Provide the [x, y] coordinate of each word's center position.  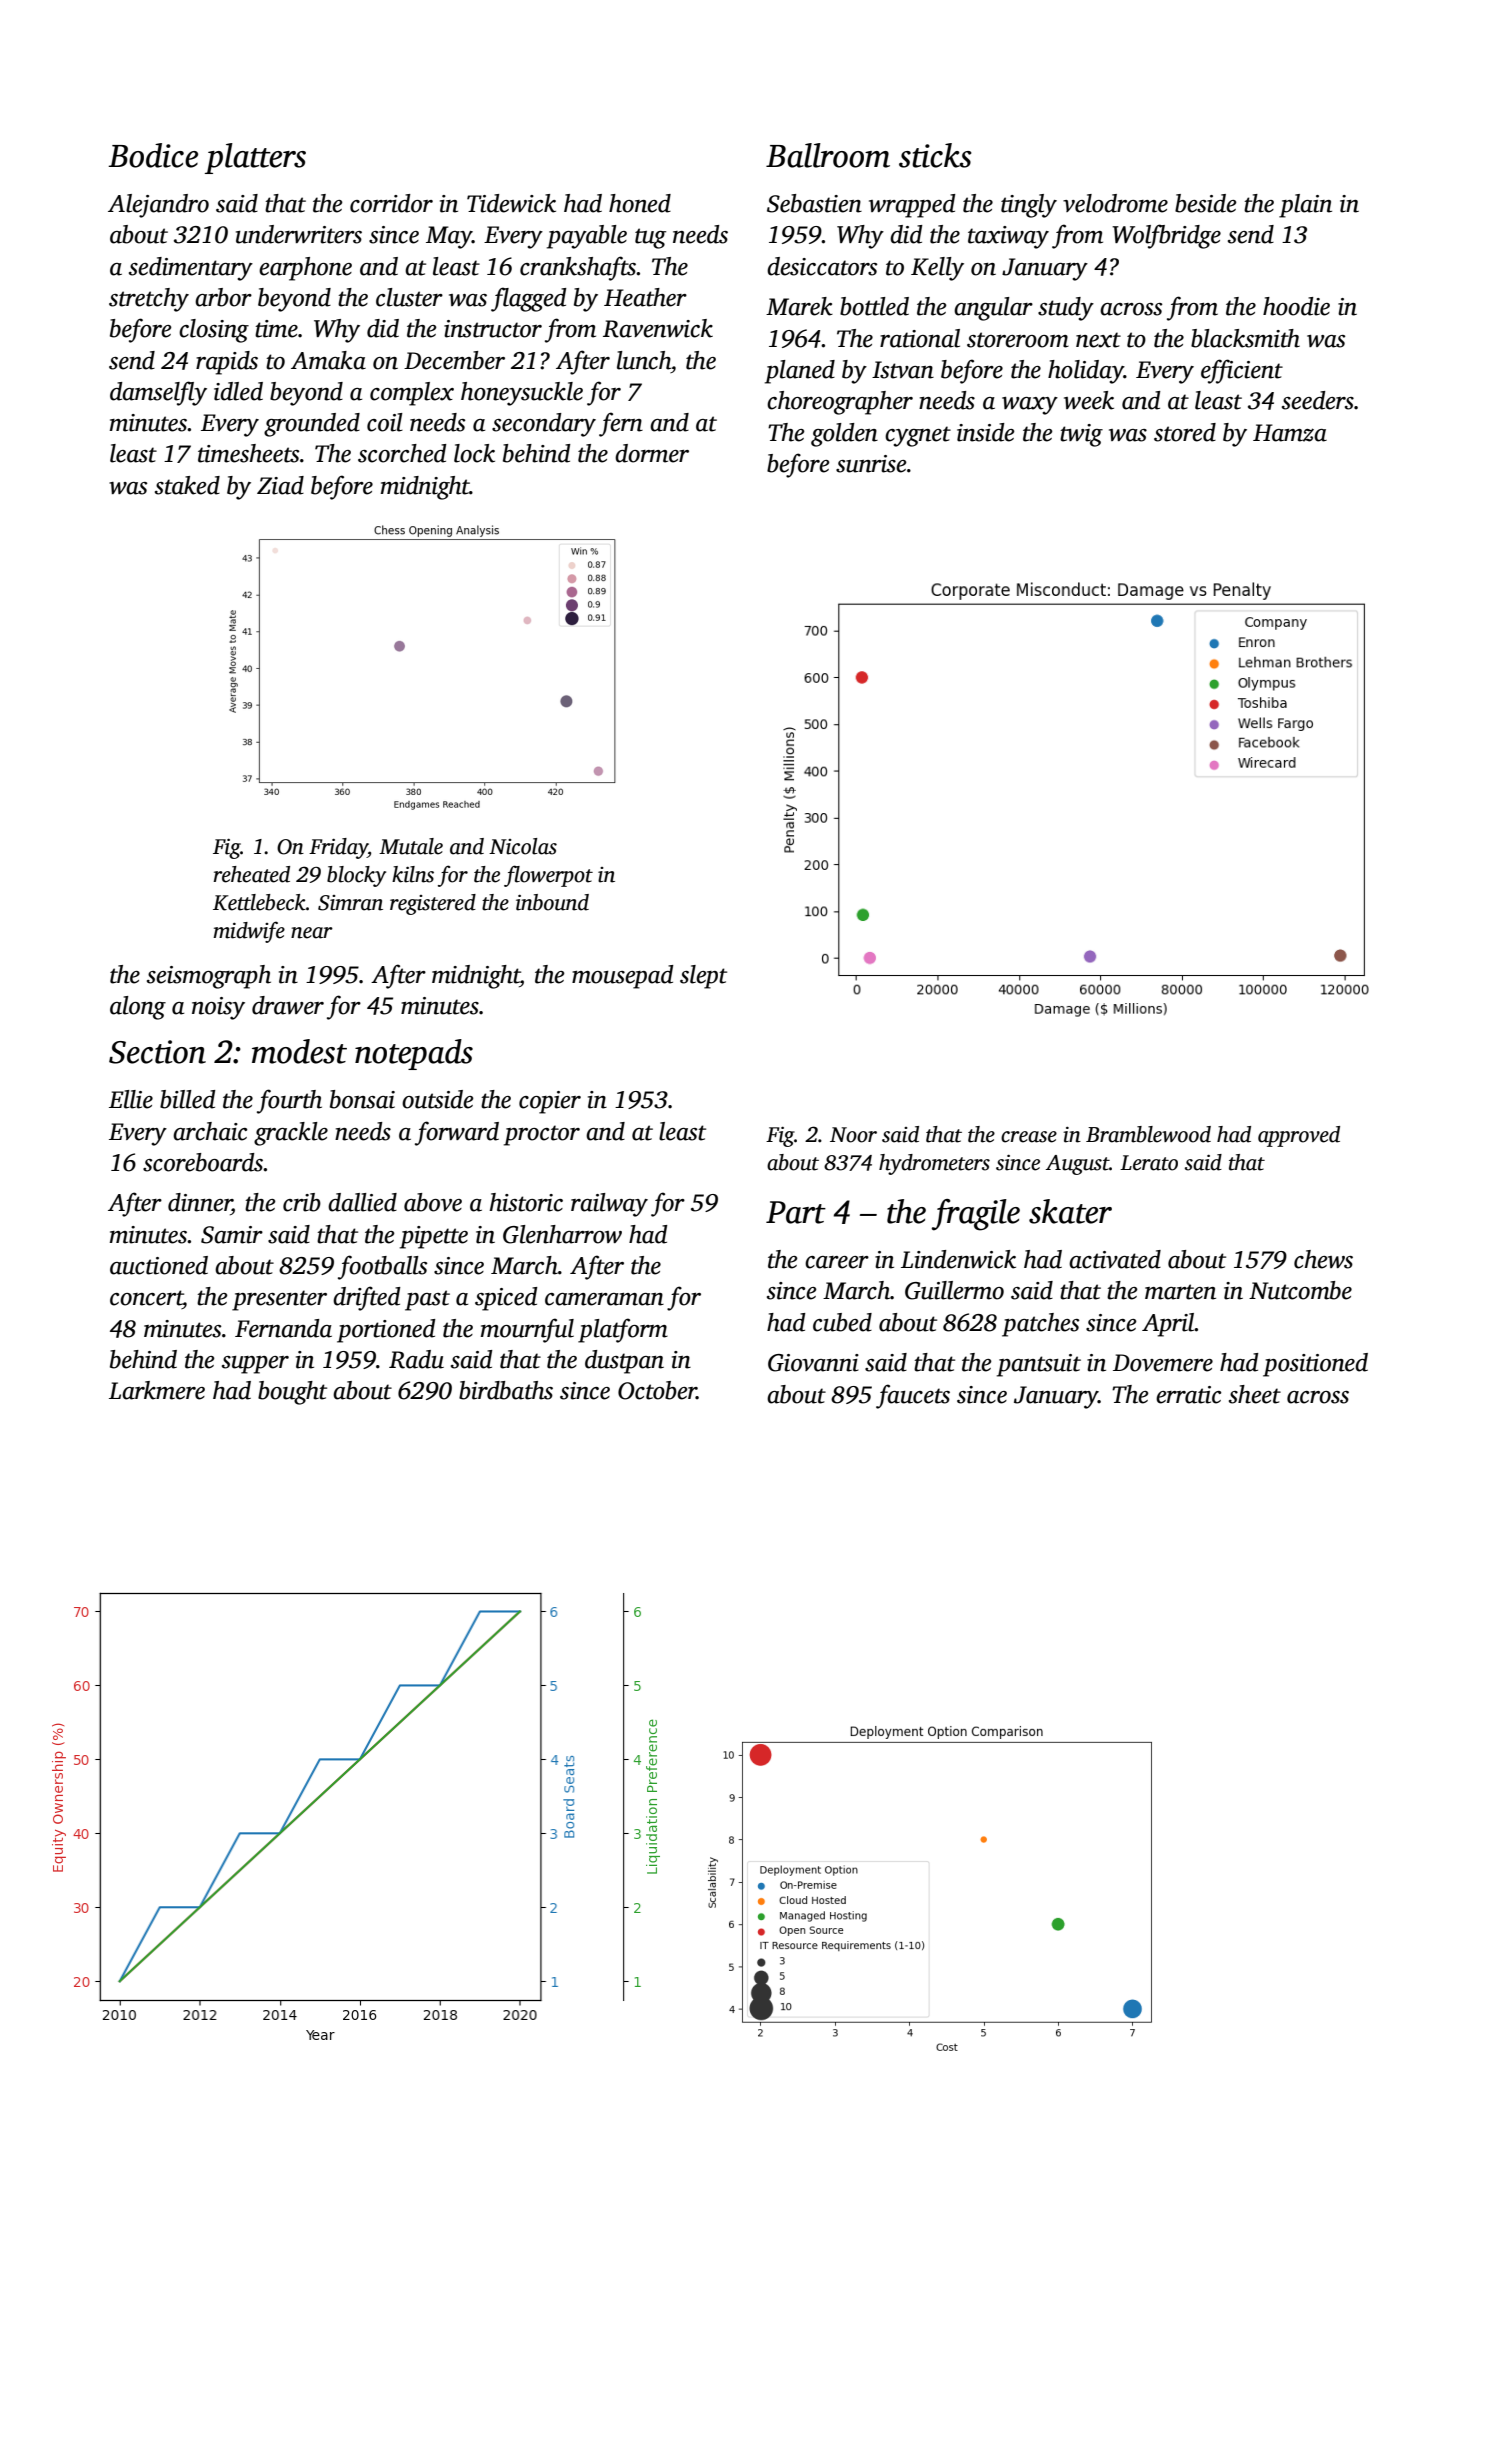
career [837, 1262]
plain [1305, 206]
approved [1299, 1136]
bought [292, 1393]
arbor [223, 297]
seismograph [209, 977]
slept [703, 977]
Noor [853, 1135]
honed [640, 203]
